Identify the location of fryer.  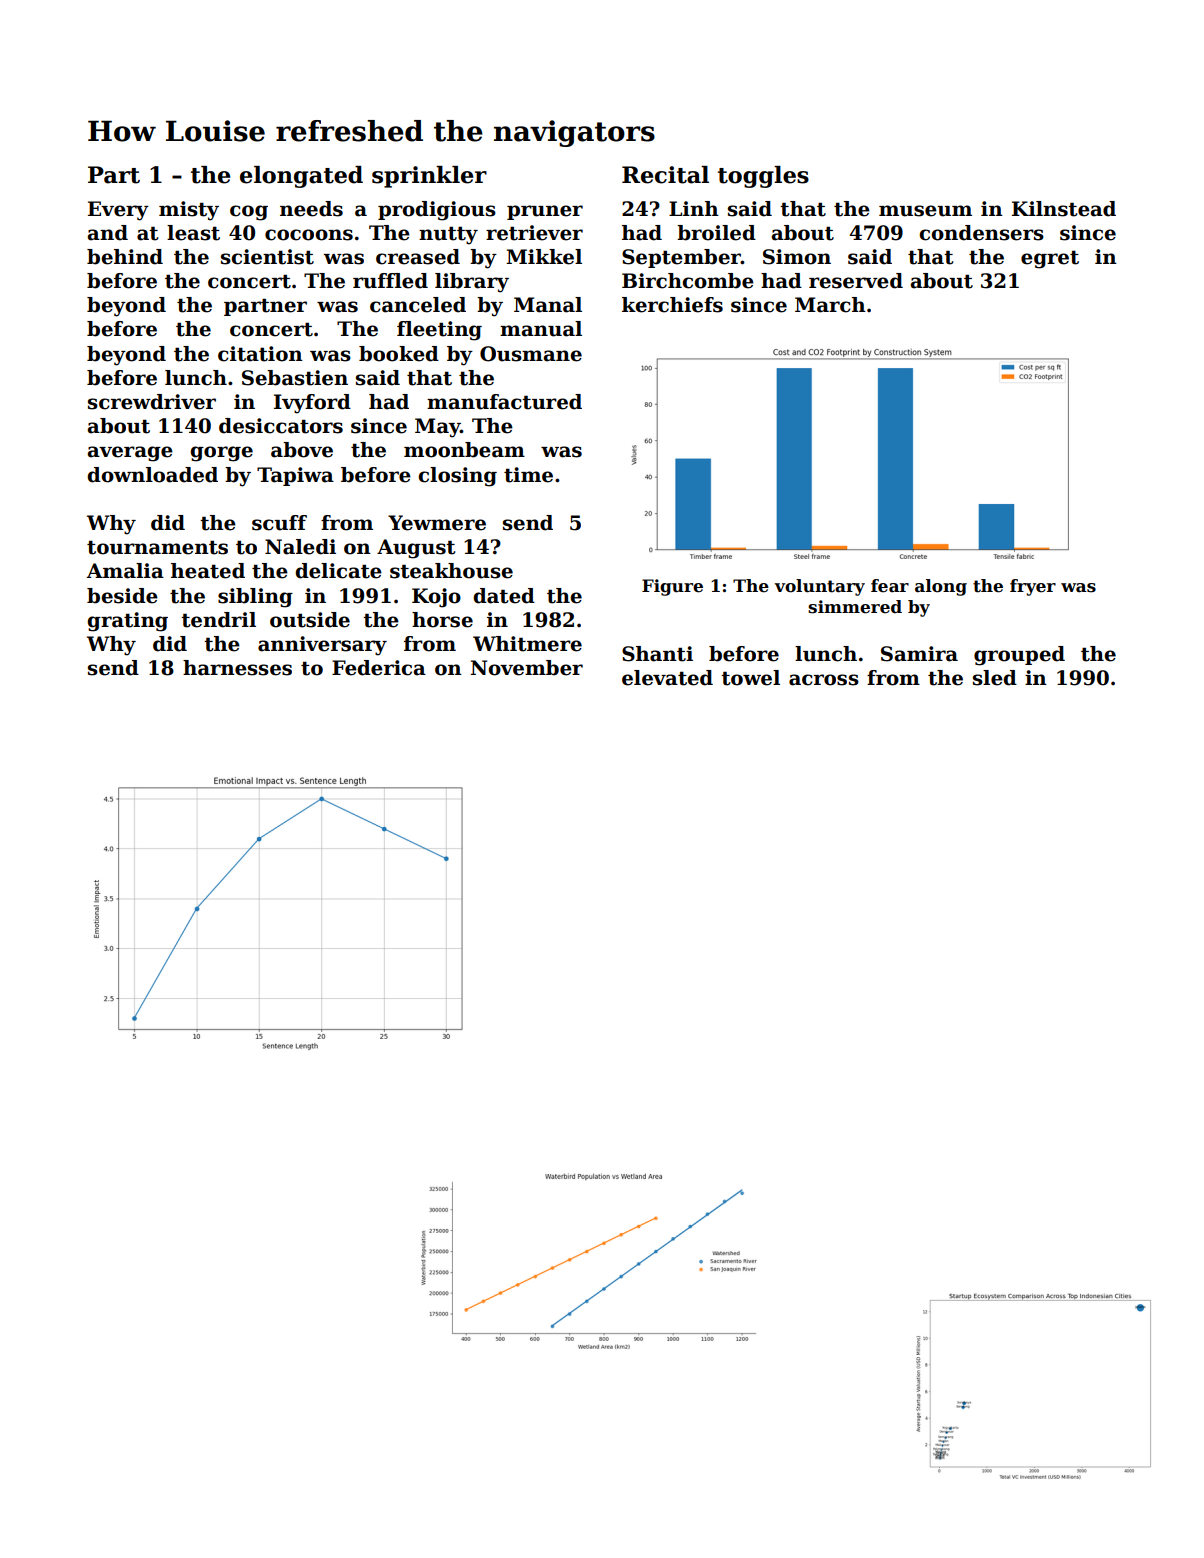
(1033, 587).
